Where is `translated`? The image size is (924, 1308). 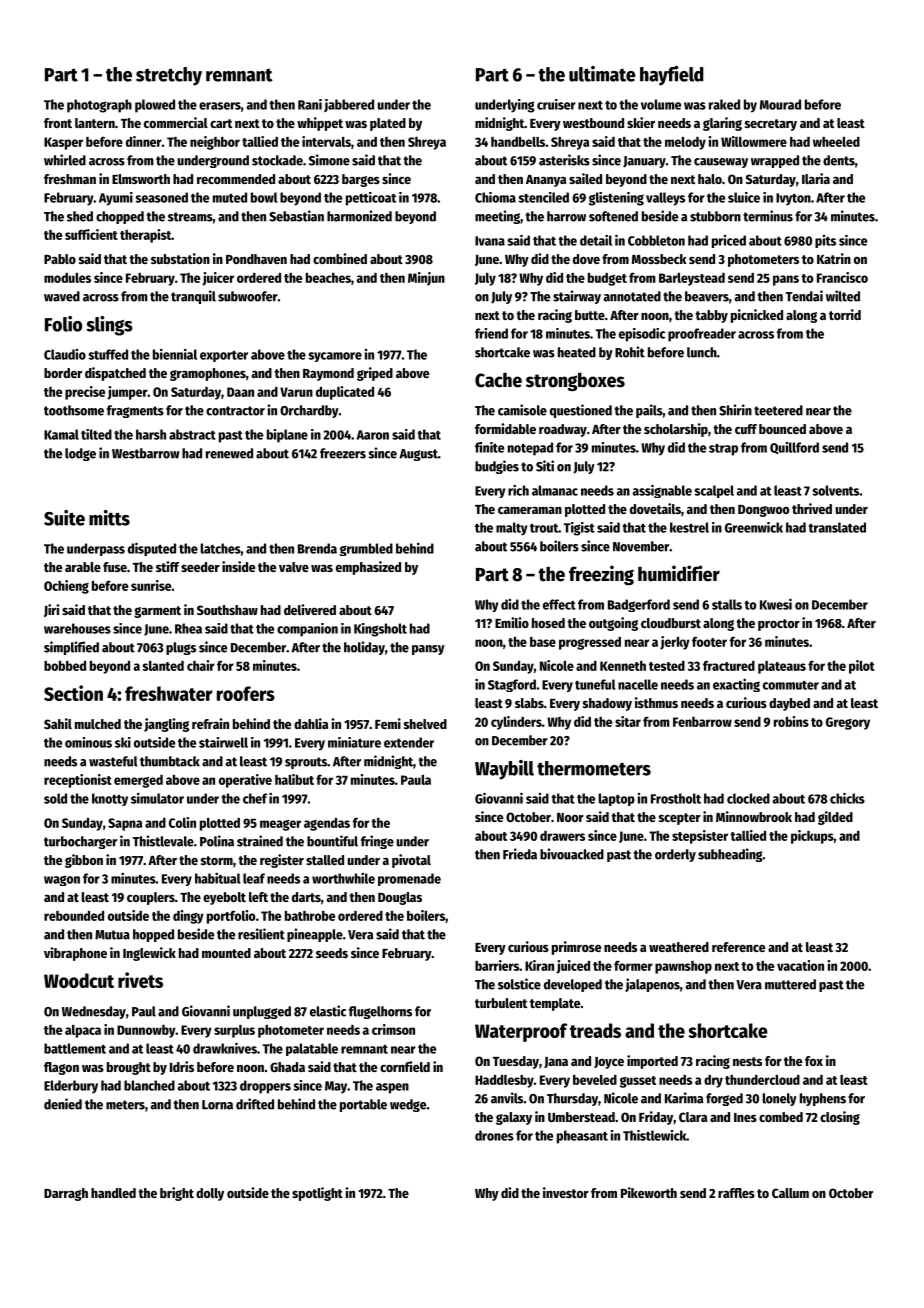 translated is located at coordinates (837, 527).
